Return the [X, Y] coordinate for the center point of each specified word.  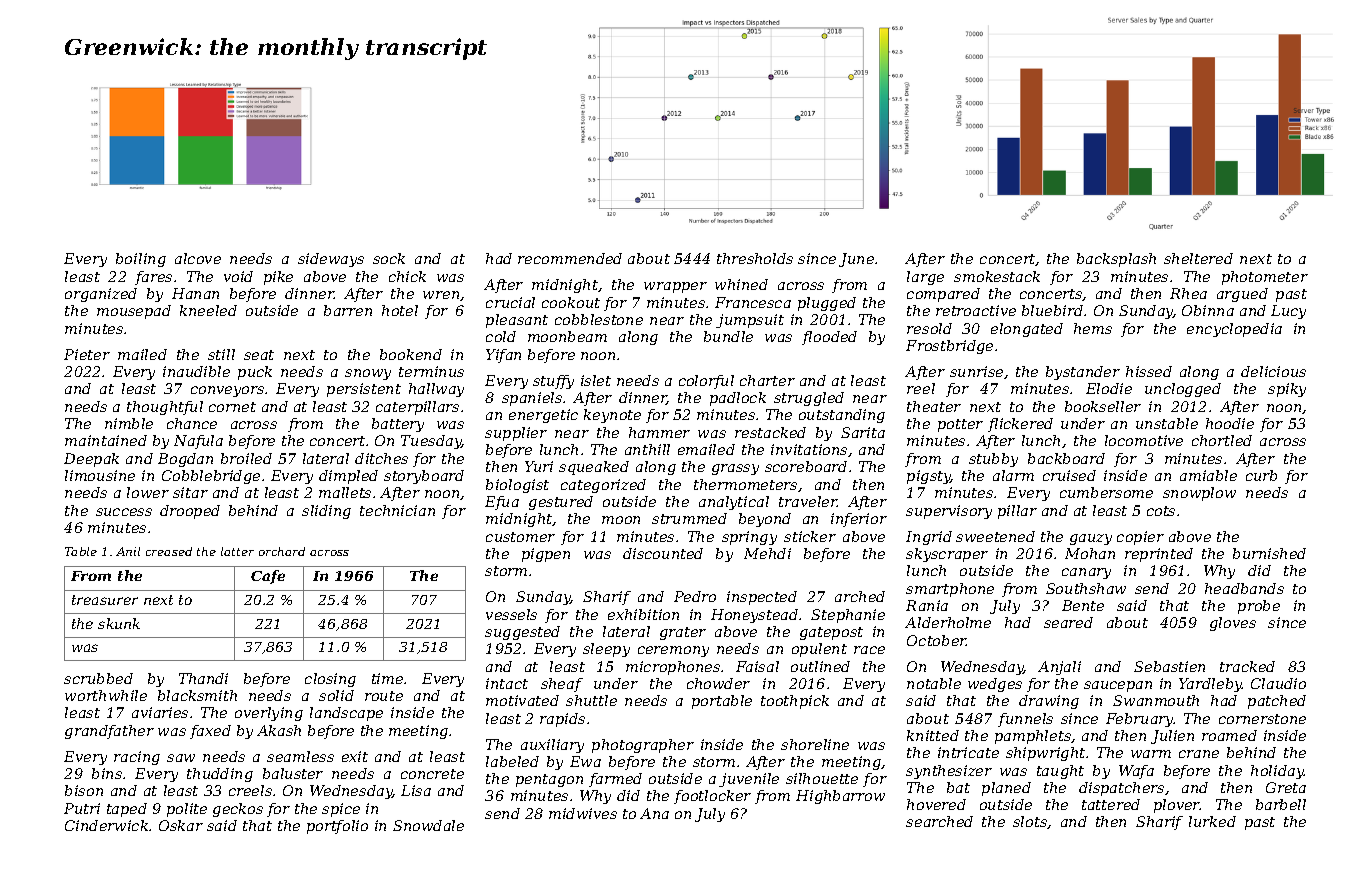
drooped [190, 512]
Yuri [539, 466]
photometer [1265, 278]
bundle [728, 336]
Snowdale [428, 825]
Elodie [1109, 388]
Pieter [87, 354]
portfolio [337, 827]
